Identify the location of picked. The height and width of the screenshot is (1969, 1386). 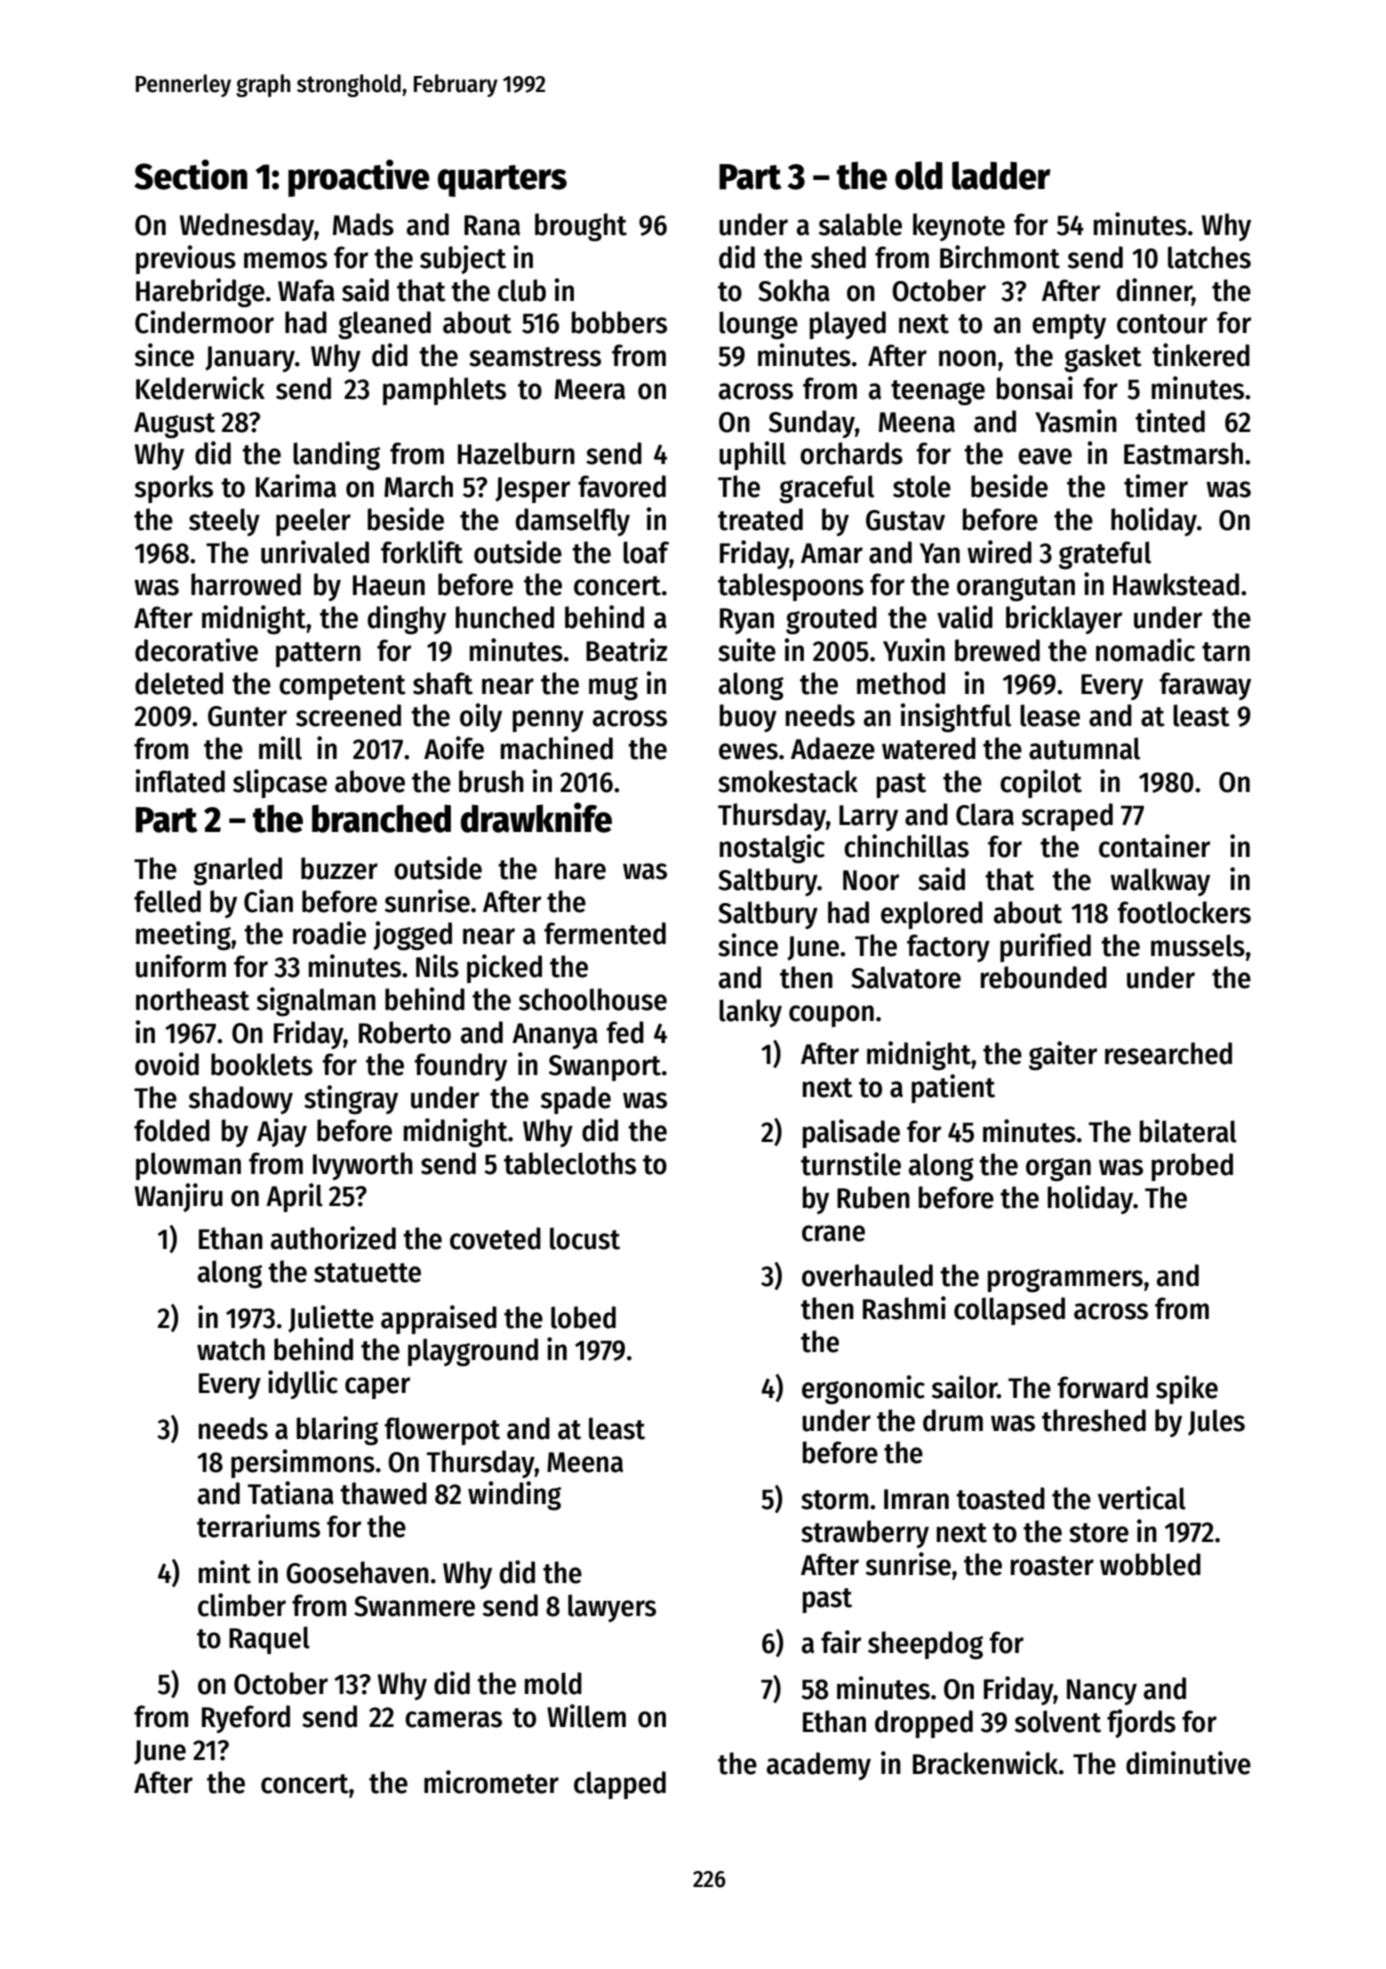
(504, 968).
